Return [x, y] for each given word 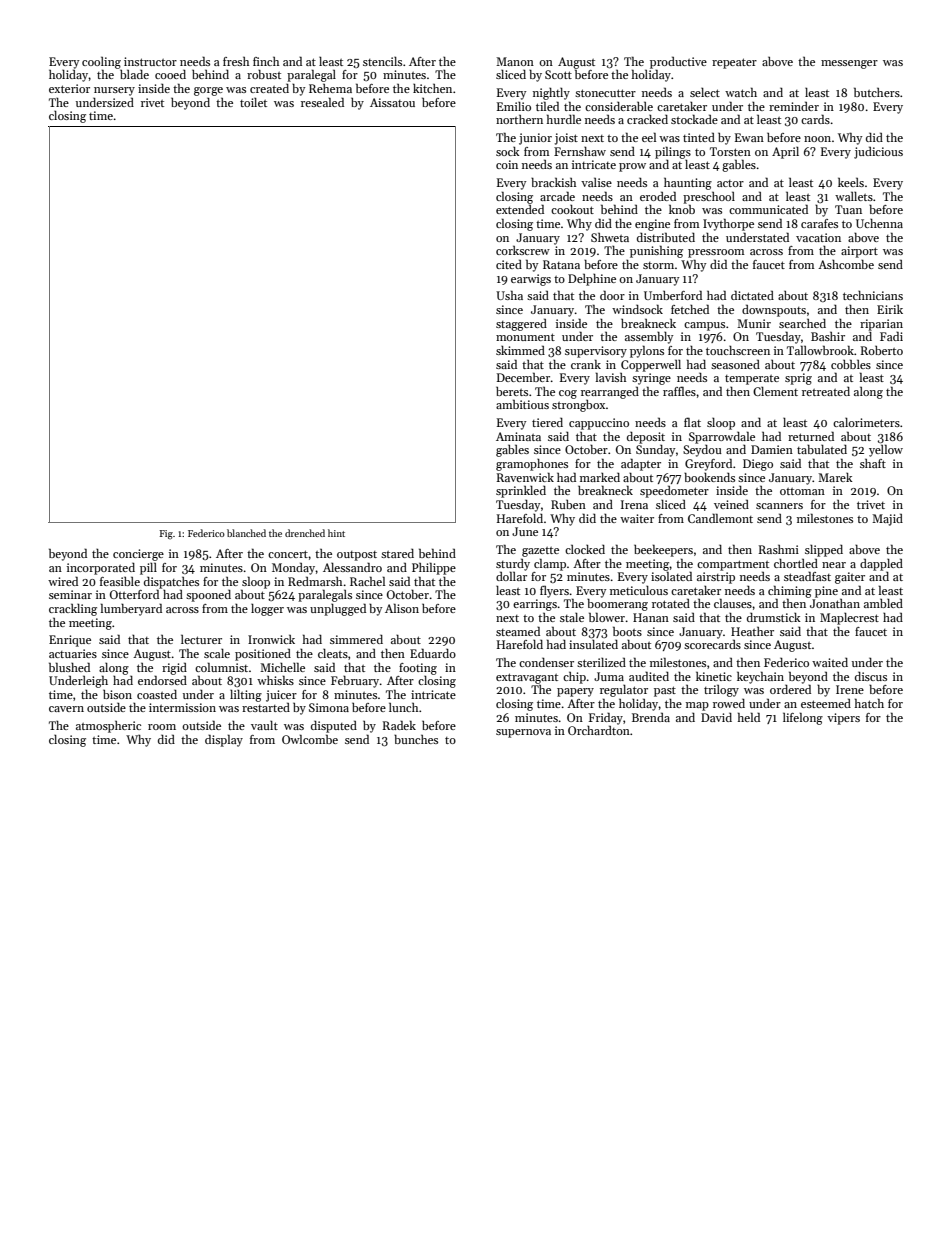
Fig [166, 535]
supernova [523, 733]
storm [658, 265]
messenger [849, 64]
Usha [509, 295]
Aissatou [392, 102]
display [224, 740]
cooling [101, 62]
